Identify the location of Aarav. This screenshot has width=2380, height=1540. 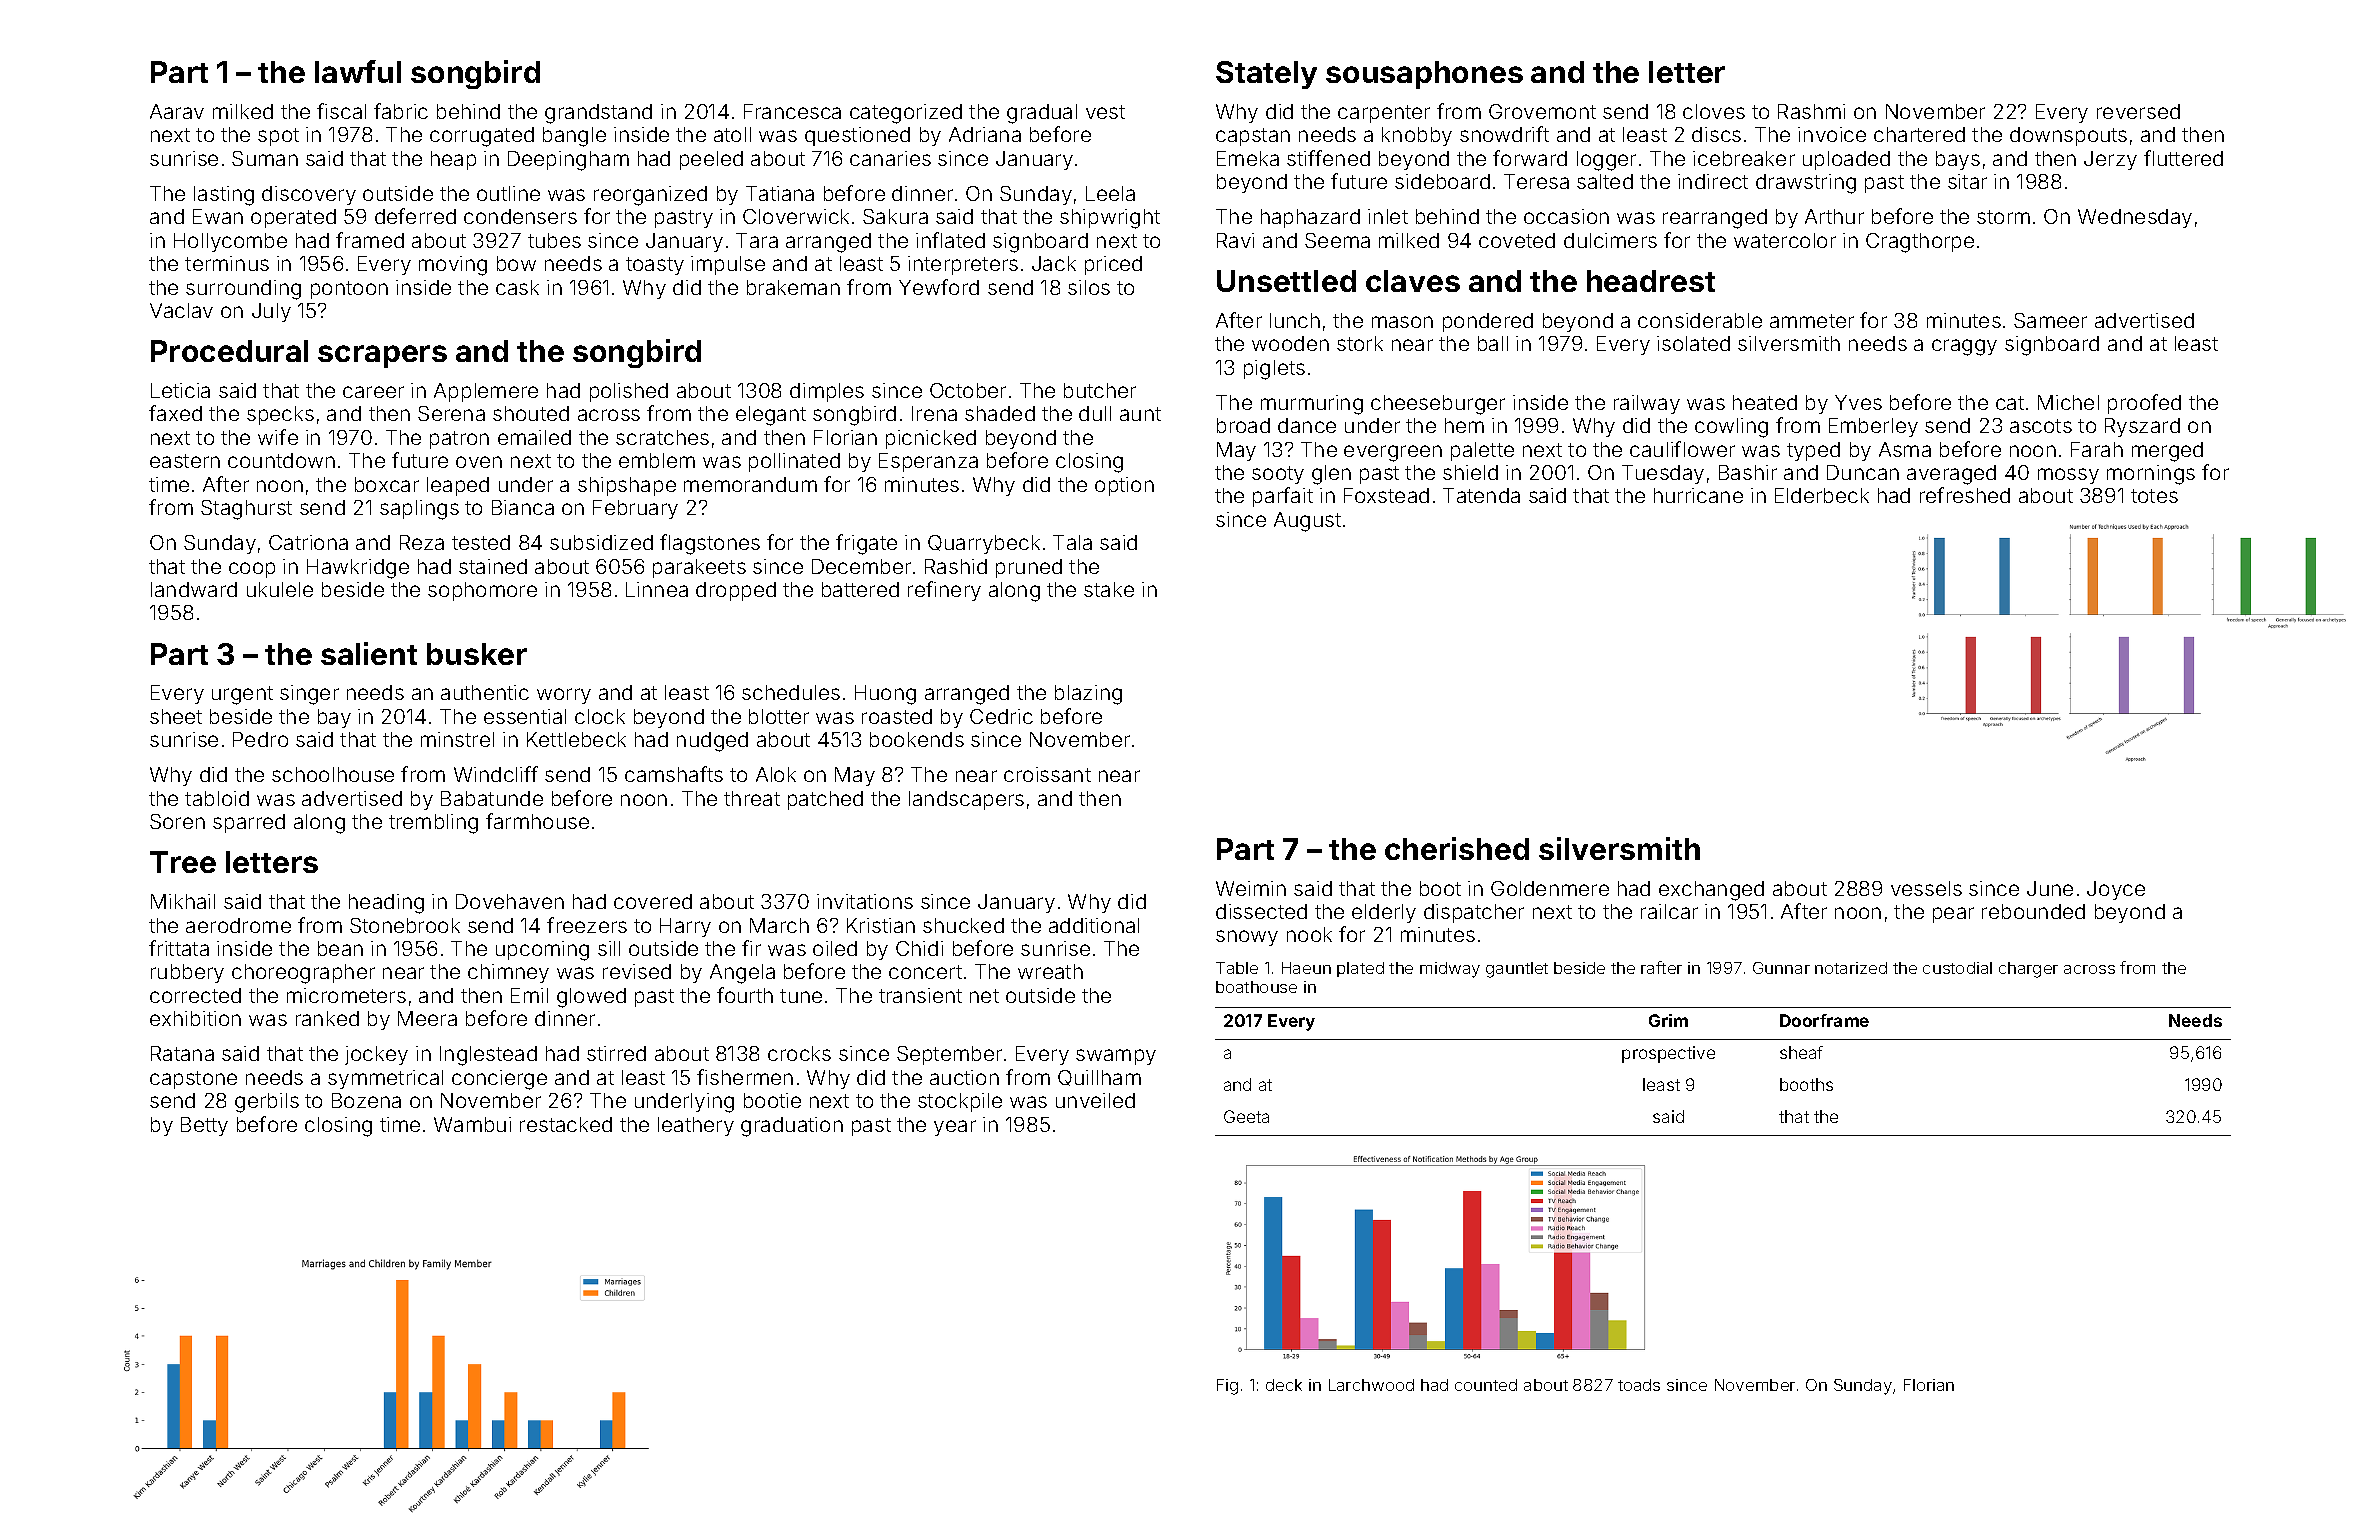
(177, 111).
